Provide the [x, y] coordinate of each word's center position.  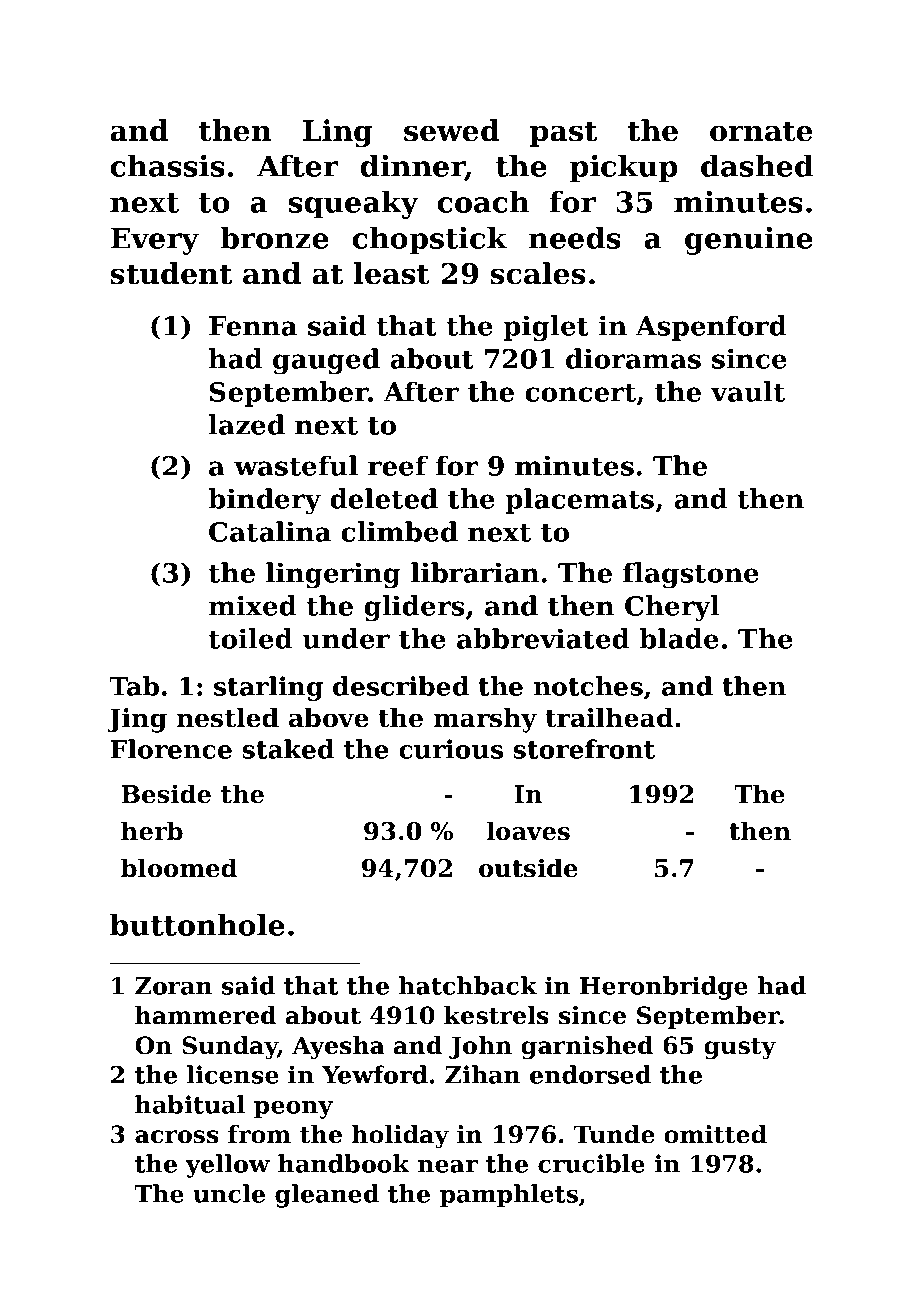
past [563, 134]
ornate [761, 131]
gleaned [327, 1196]
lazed [247, 424]
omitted [715, 1134]
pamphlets [509, 1196]
